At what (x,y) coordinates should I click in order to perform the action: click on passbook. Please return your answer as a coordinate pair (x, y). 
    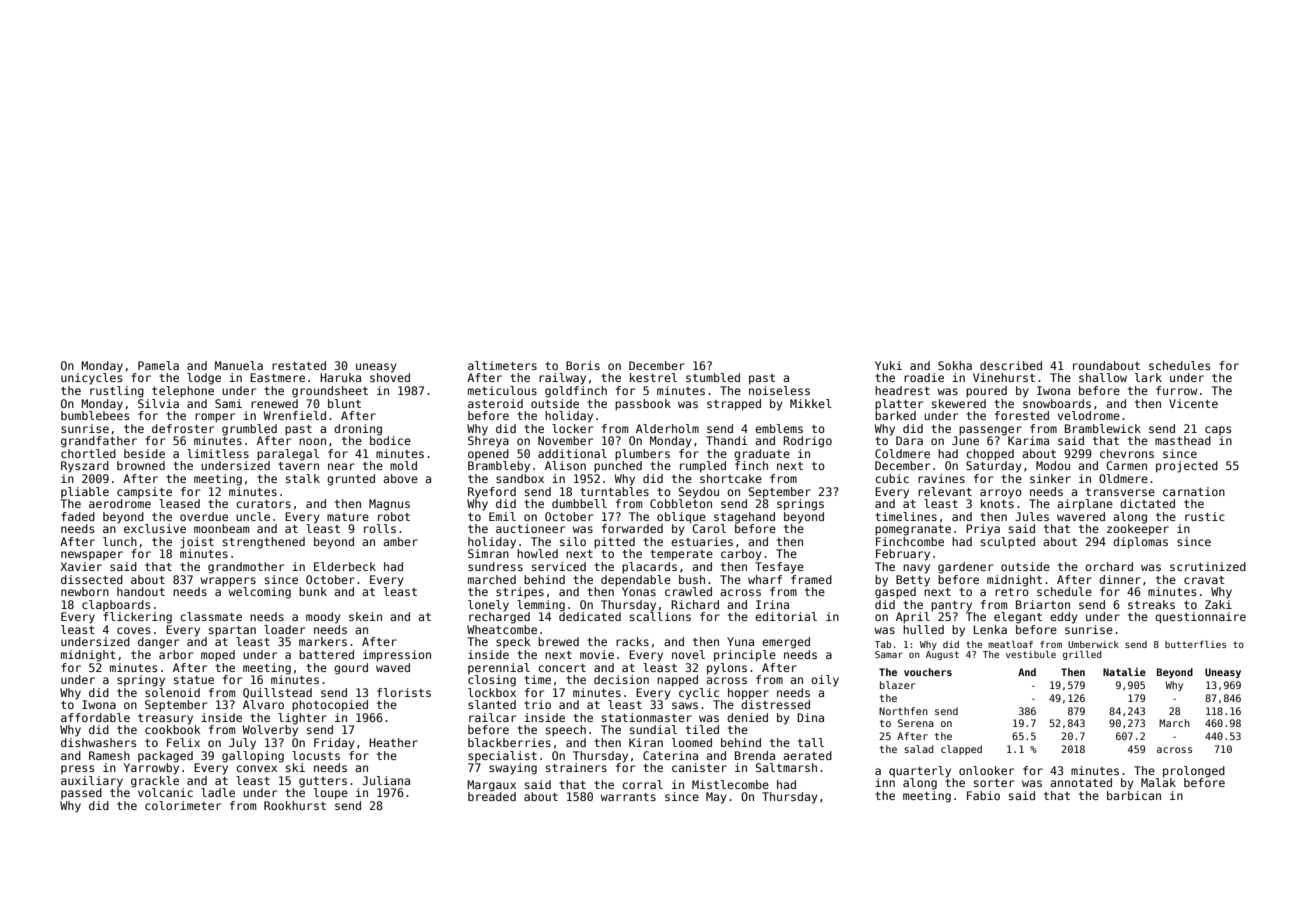
    Looking at the image, I should click on (643, 405).
